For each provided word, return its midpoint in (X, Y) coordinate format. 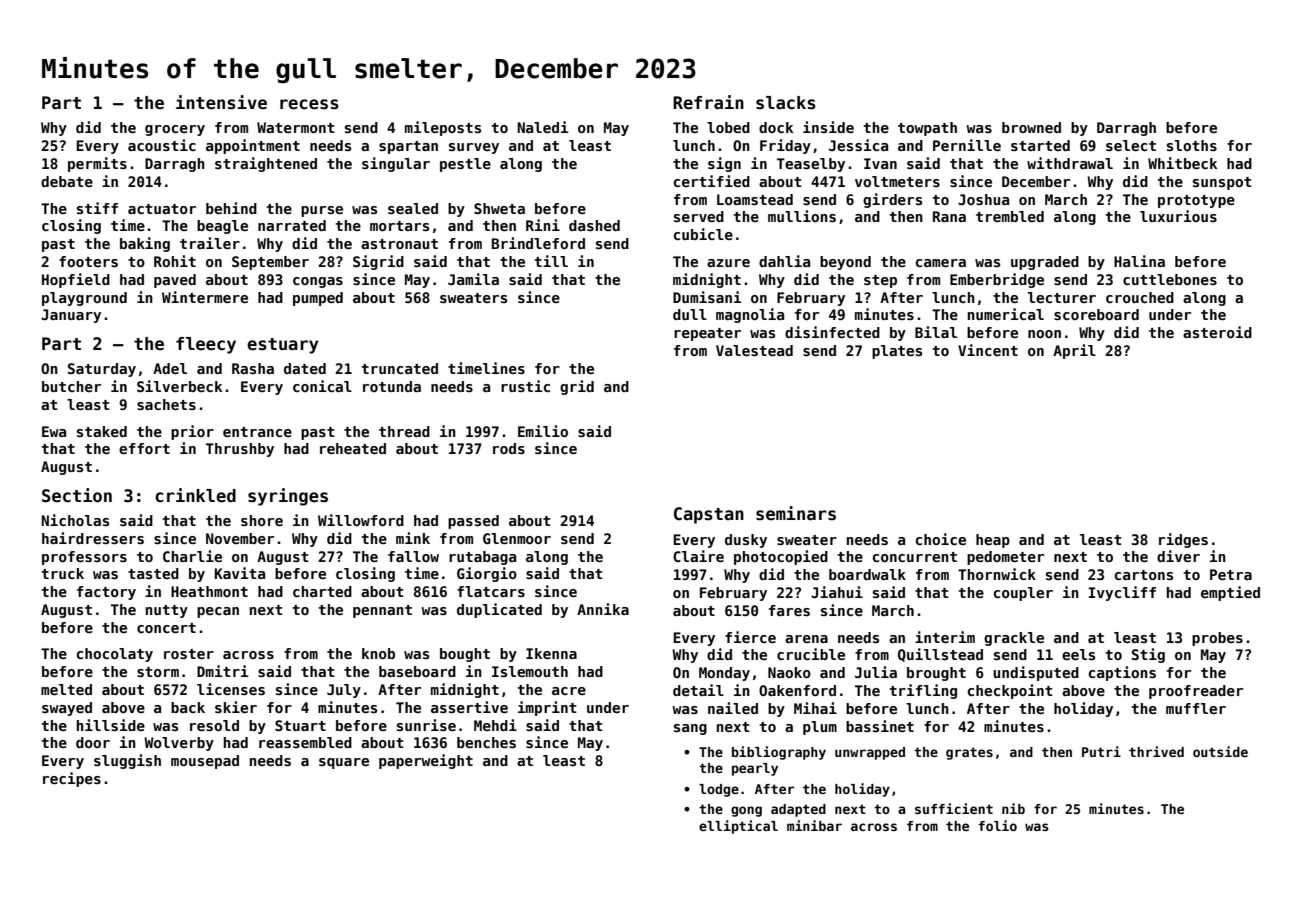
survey (474, 148)
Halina (1139, 261)
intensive (221, 102)
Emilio (543, 431)
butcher (71, 386)
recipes (72, 779)
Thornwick (997, 574)
